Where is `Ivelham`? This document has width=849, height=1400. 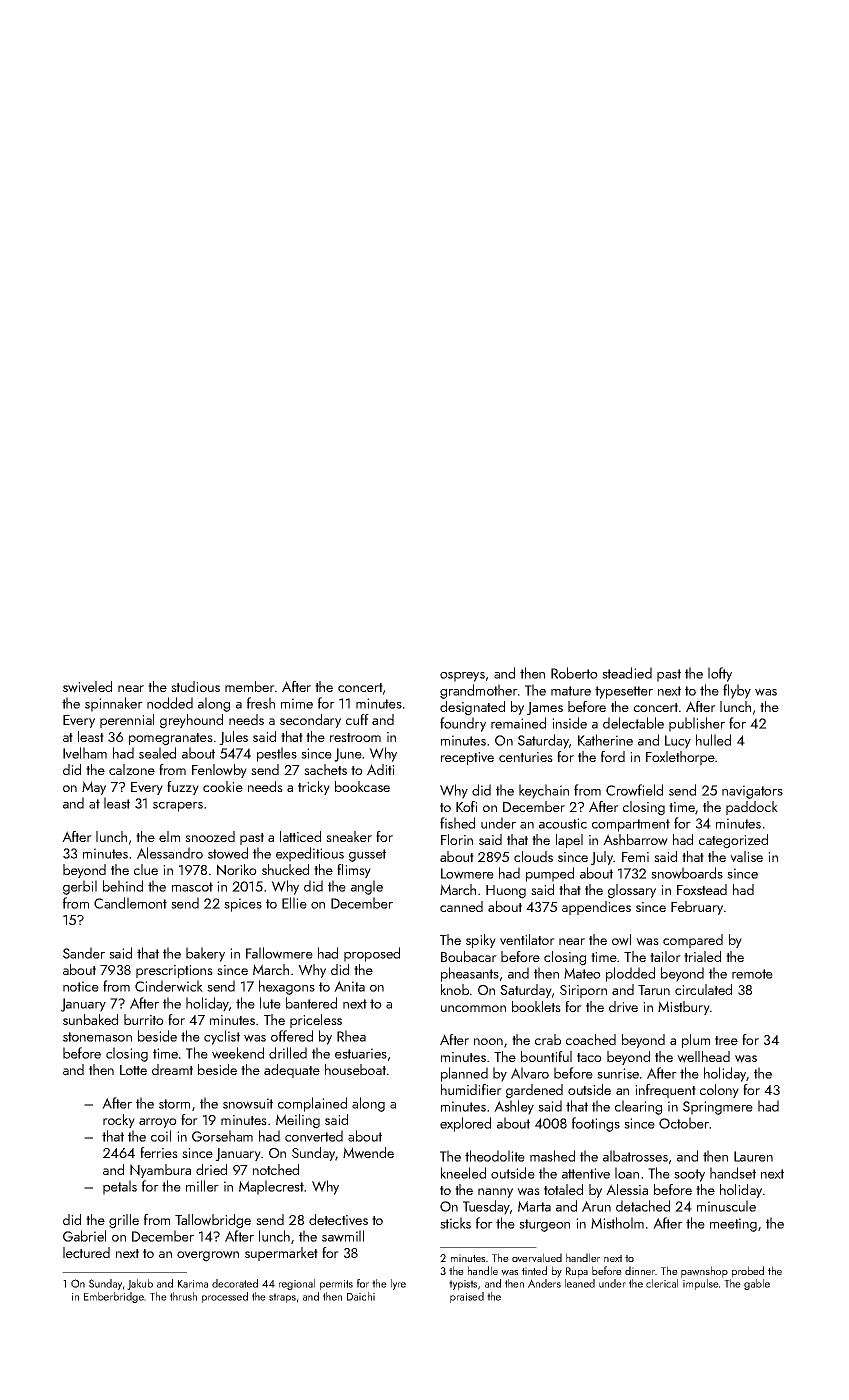
Ivelham is located at coordinates (85, 753).
